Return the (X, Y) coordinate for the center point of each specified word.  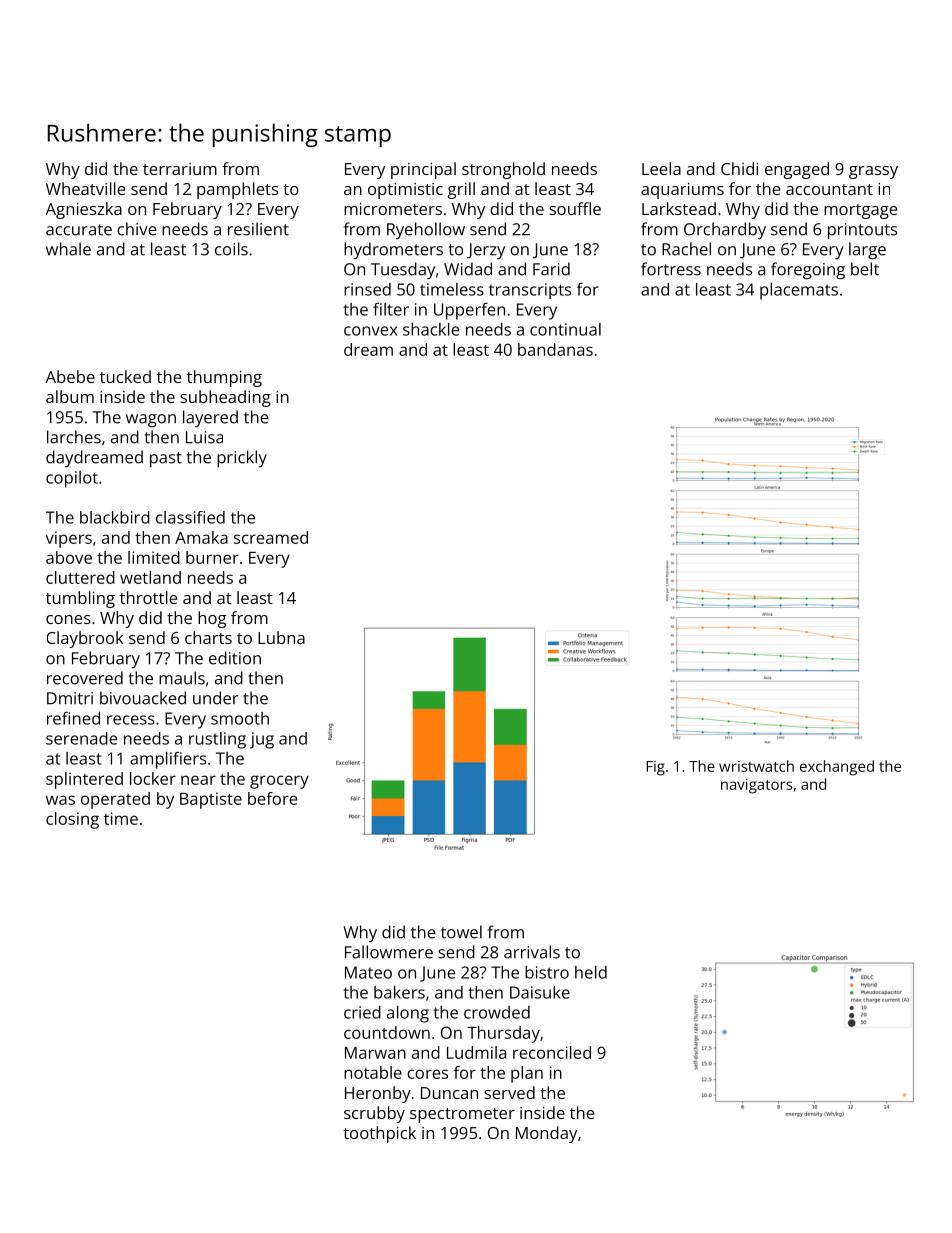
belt (865, 269)
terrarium (180, 169)
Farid (551, 269)
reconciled (552, 1052)
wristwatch (756, 766)
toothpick (379, 1134)
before (272, 798)
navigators (756, 786)
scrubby (374, 1114)
